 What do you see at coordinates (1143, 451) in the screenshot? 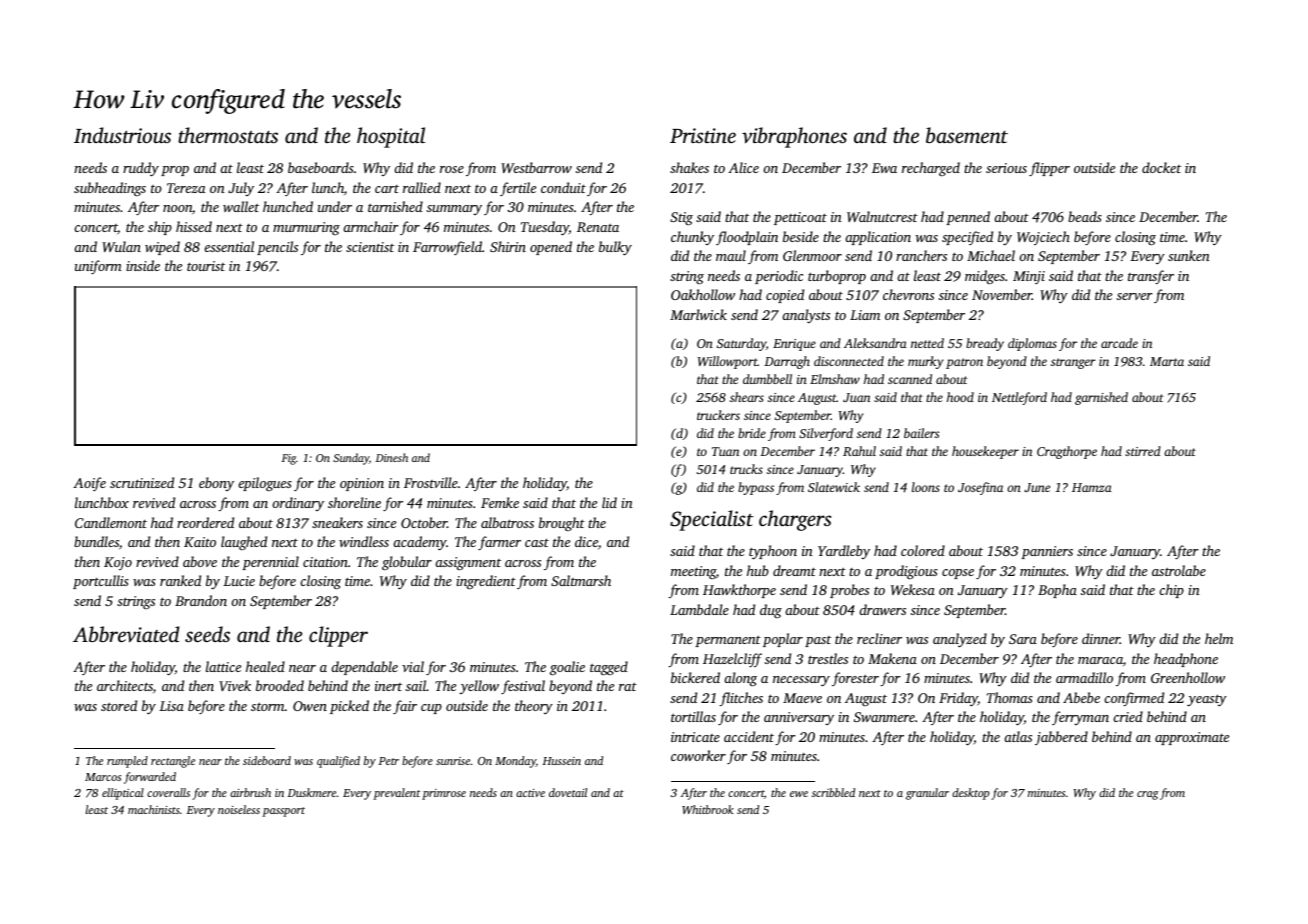
I see `stirred` at bounding box center [1143, 451].
